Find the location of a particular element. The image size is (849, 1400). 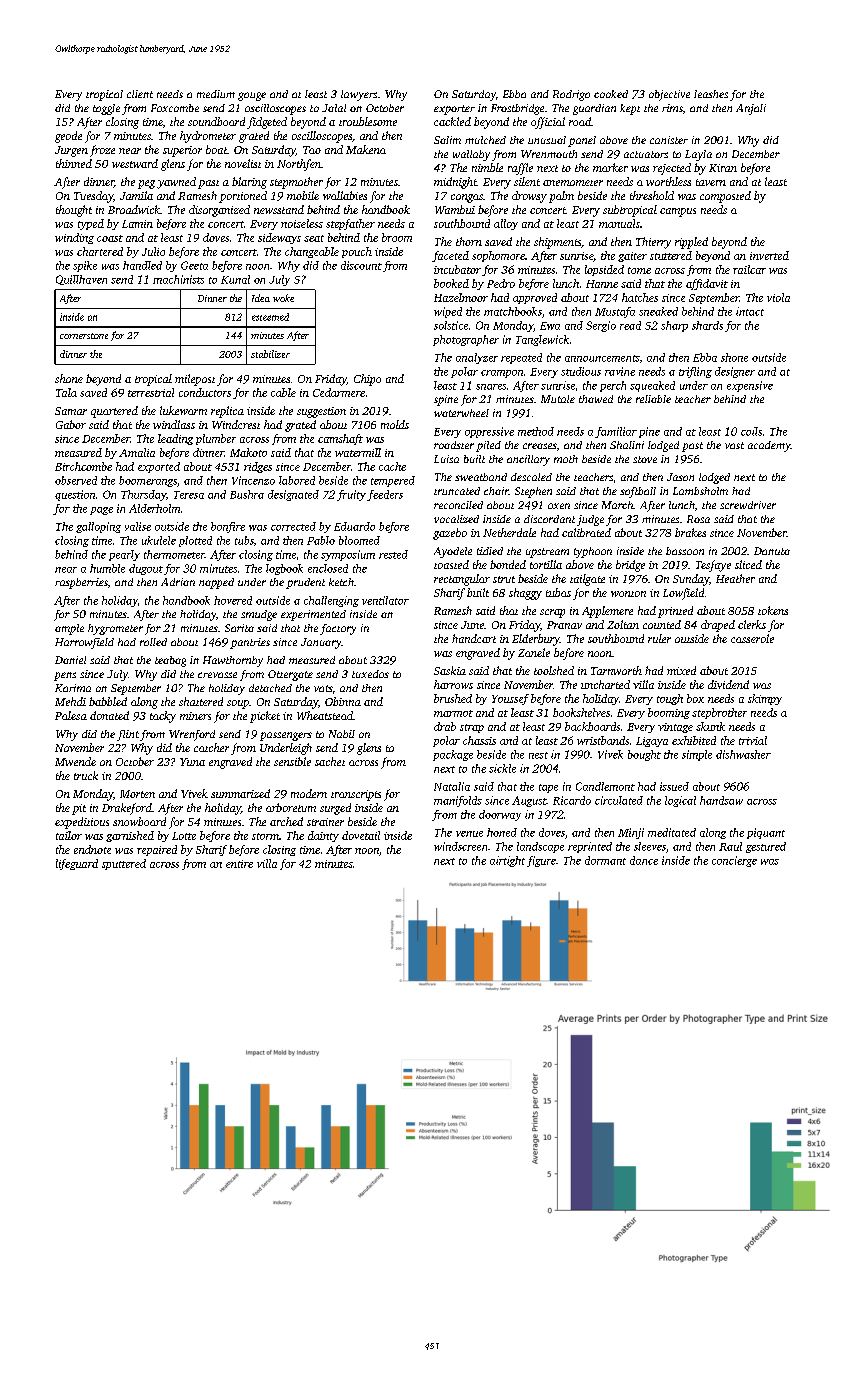

lifeguard is located at coordinates (77, 864).
